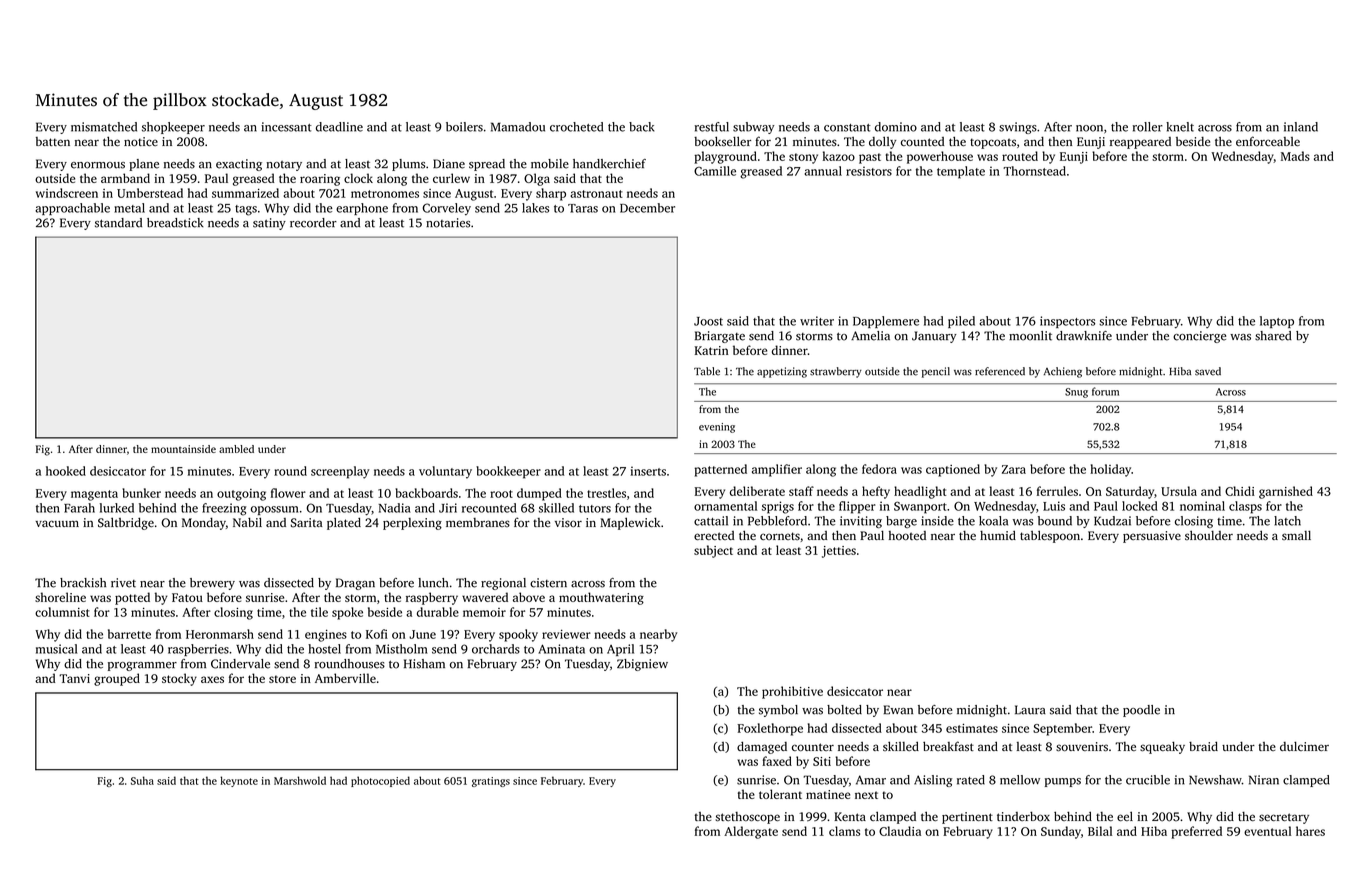 The width and height of the screenshot is (1372, 887). I want to click on forum, so click(1105, 391).
